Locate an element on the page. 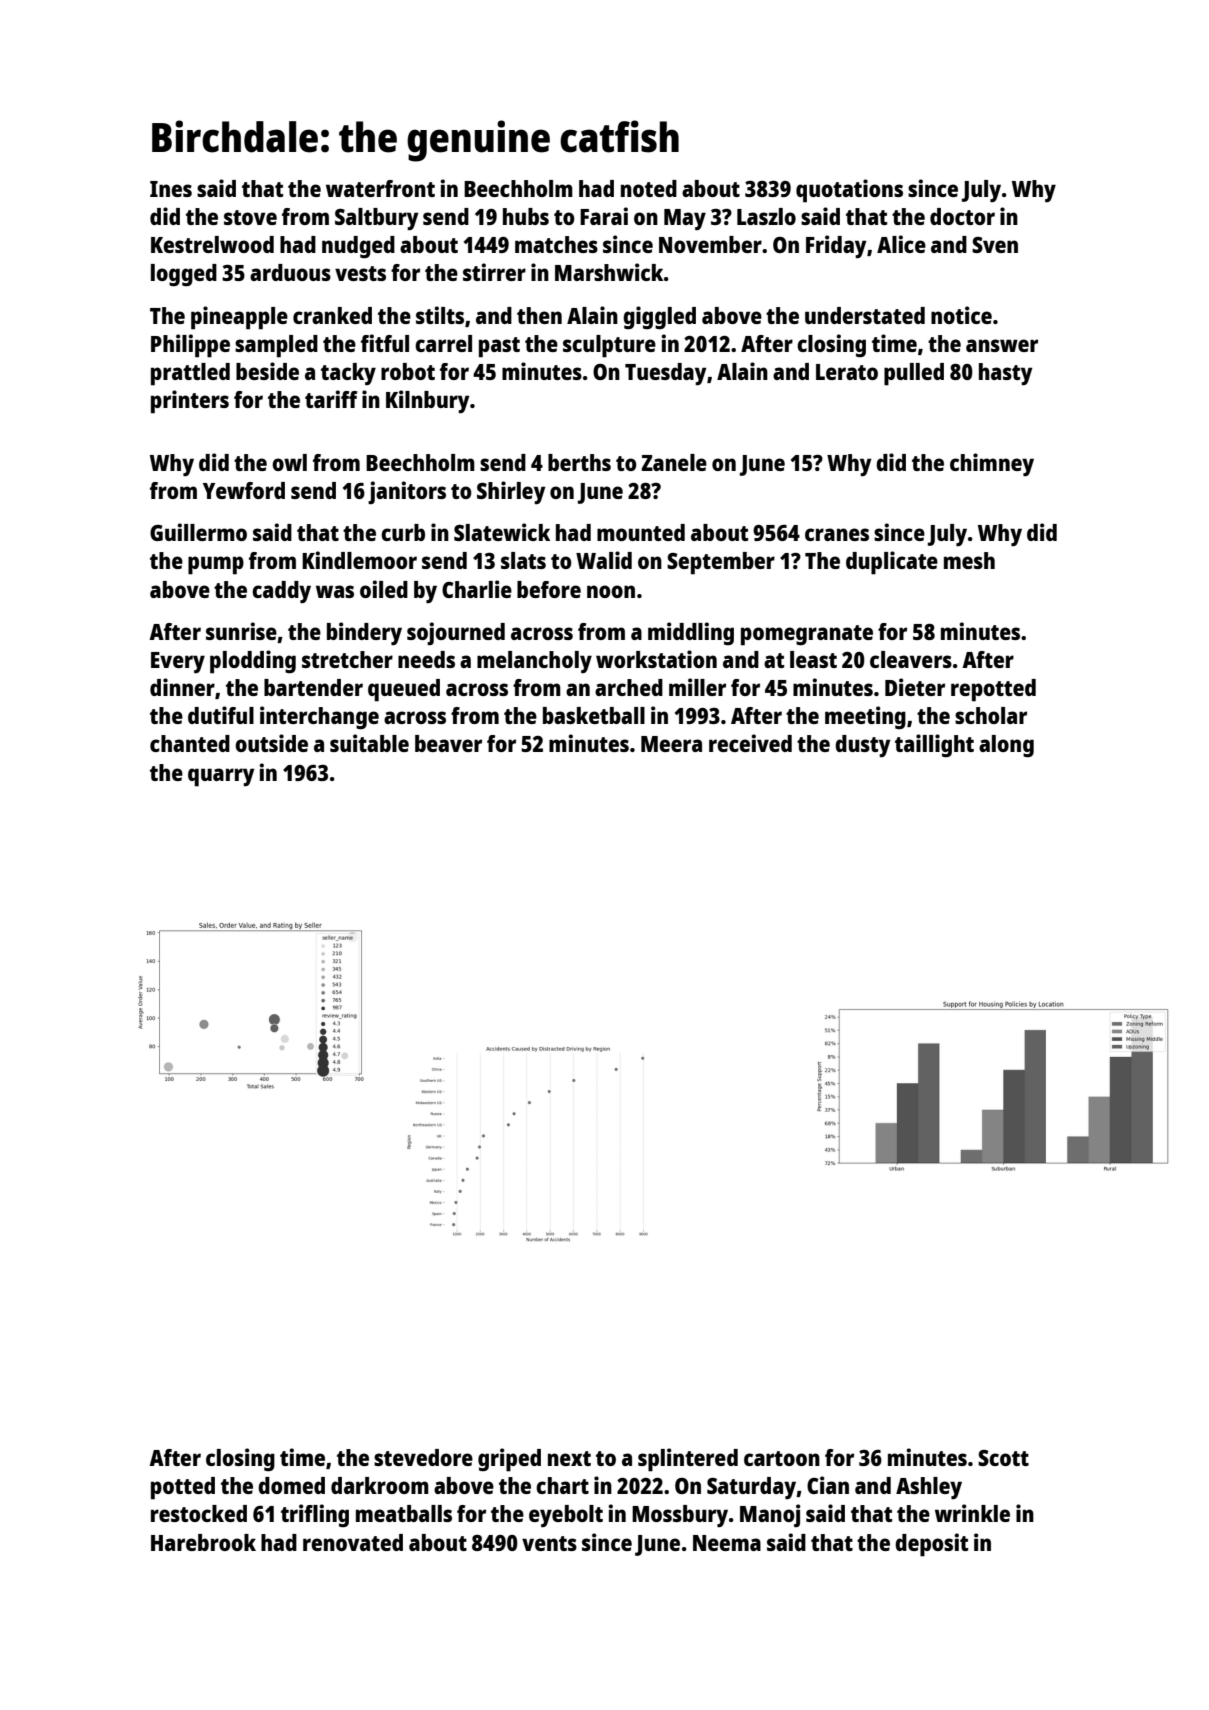 This document has width=1209, height=1710. beaver is located at coordinates (448, 743).
